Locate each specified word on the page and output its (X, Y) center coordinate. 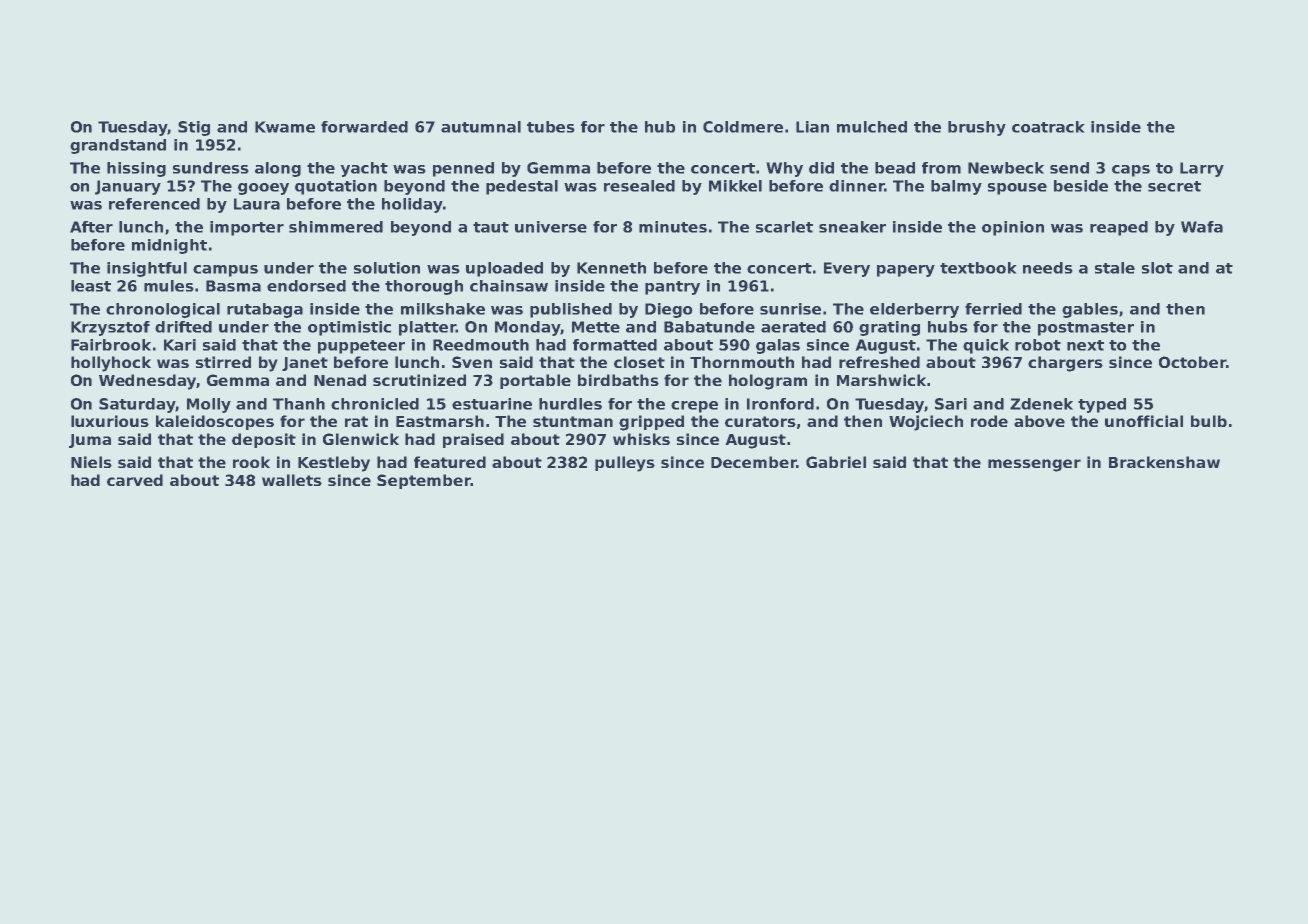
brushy (977, 128)
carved (135, 480)
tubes (551, 127)
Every (847, 269)
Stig (194, 128)
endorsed (306, 286)
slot (1157, 268)
